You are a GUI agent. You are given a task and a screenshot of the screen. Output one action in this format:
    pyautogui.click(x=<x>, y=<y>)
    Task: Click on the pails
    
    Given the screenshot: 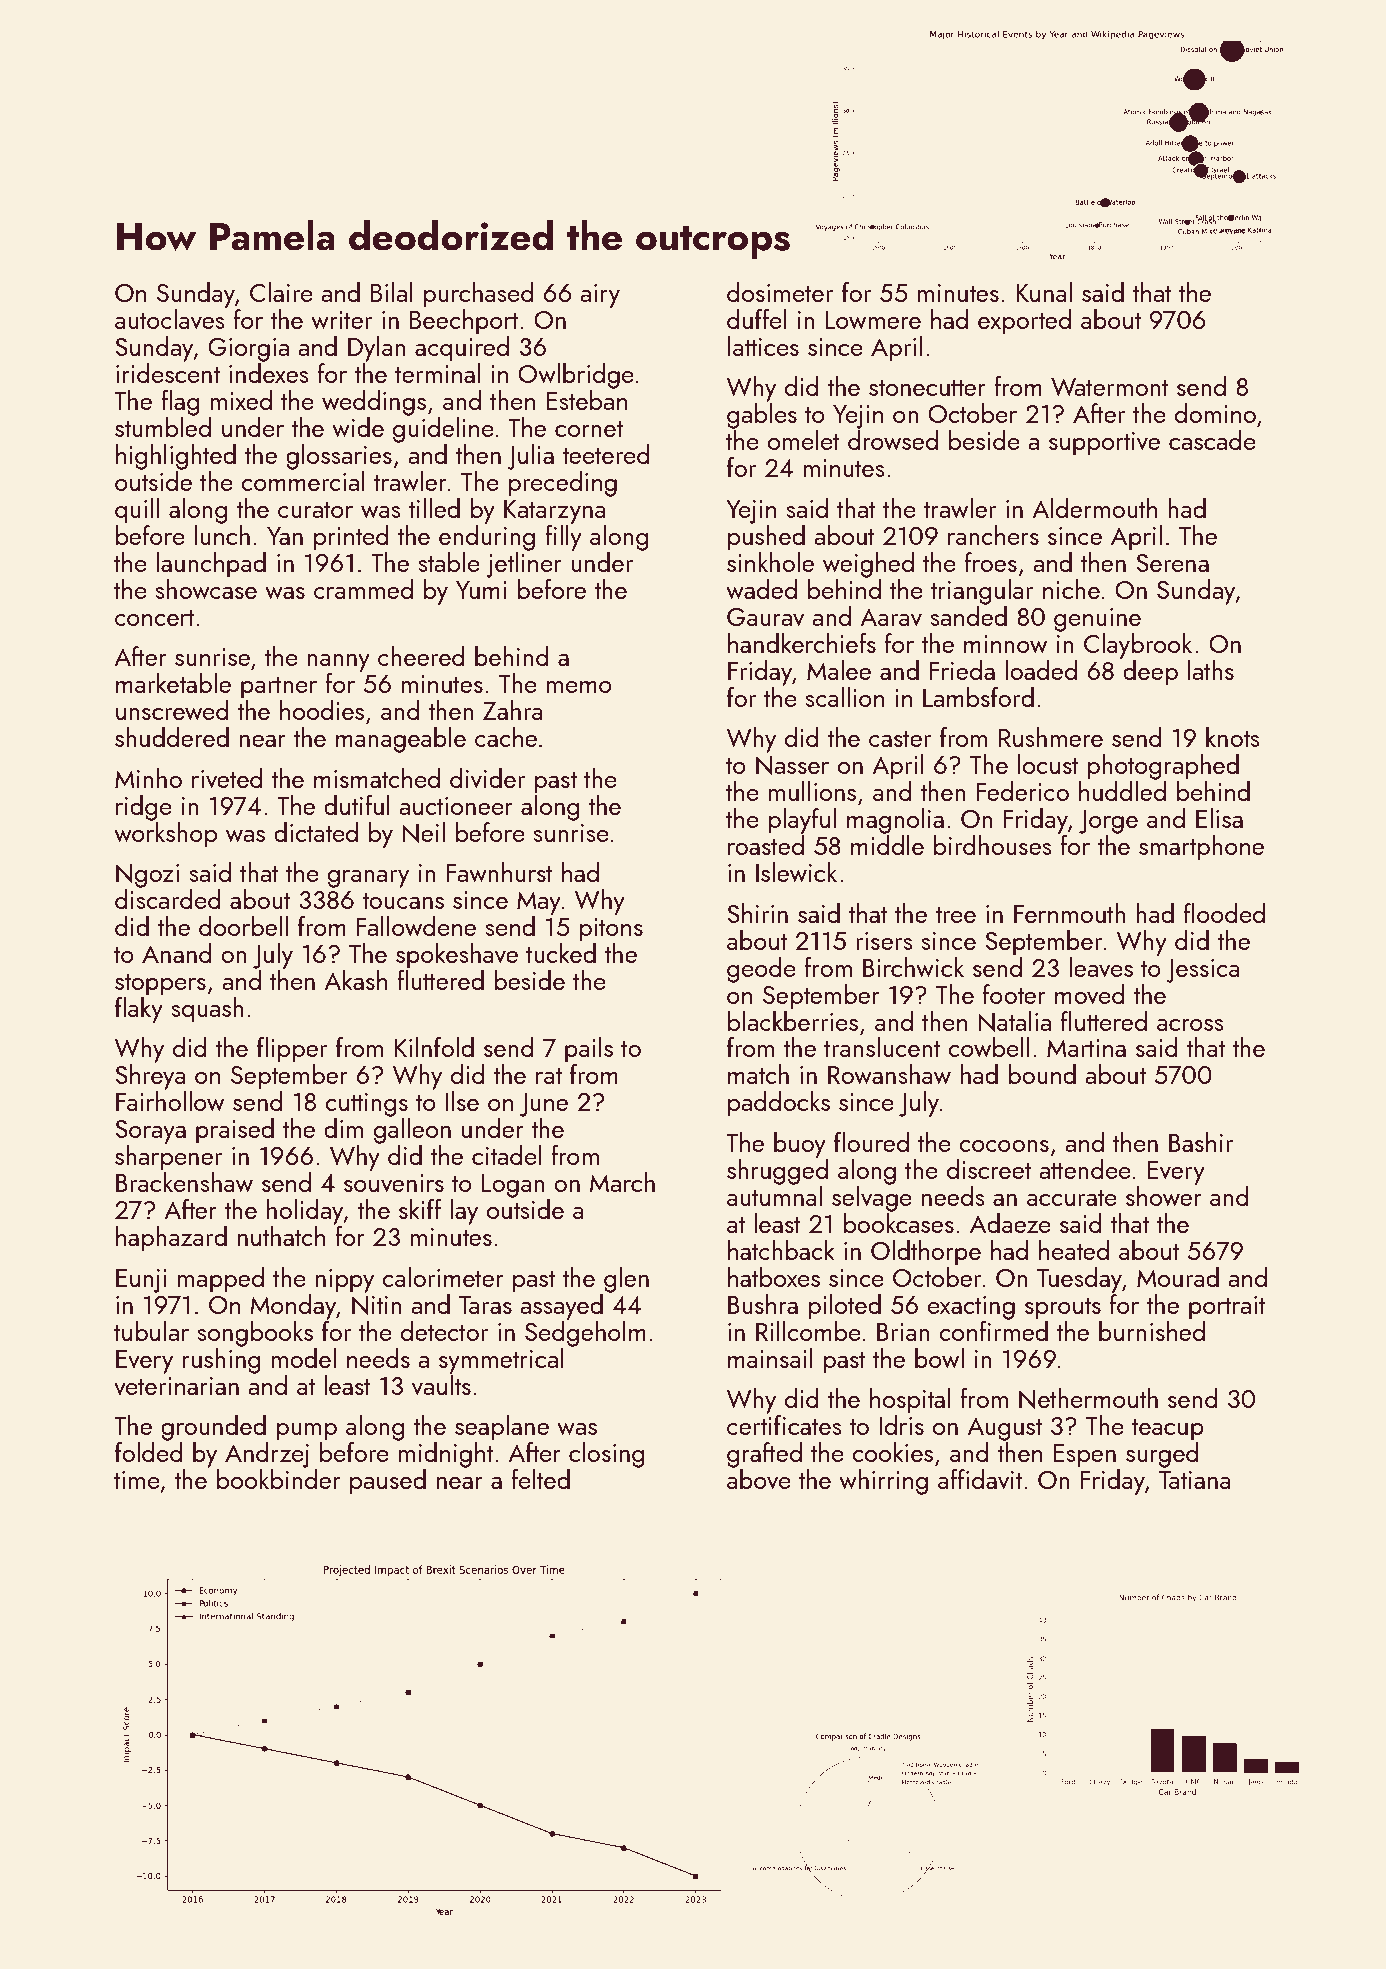 What is the action you would take?
    pyautogui.click(x=589, y=1050)
